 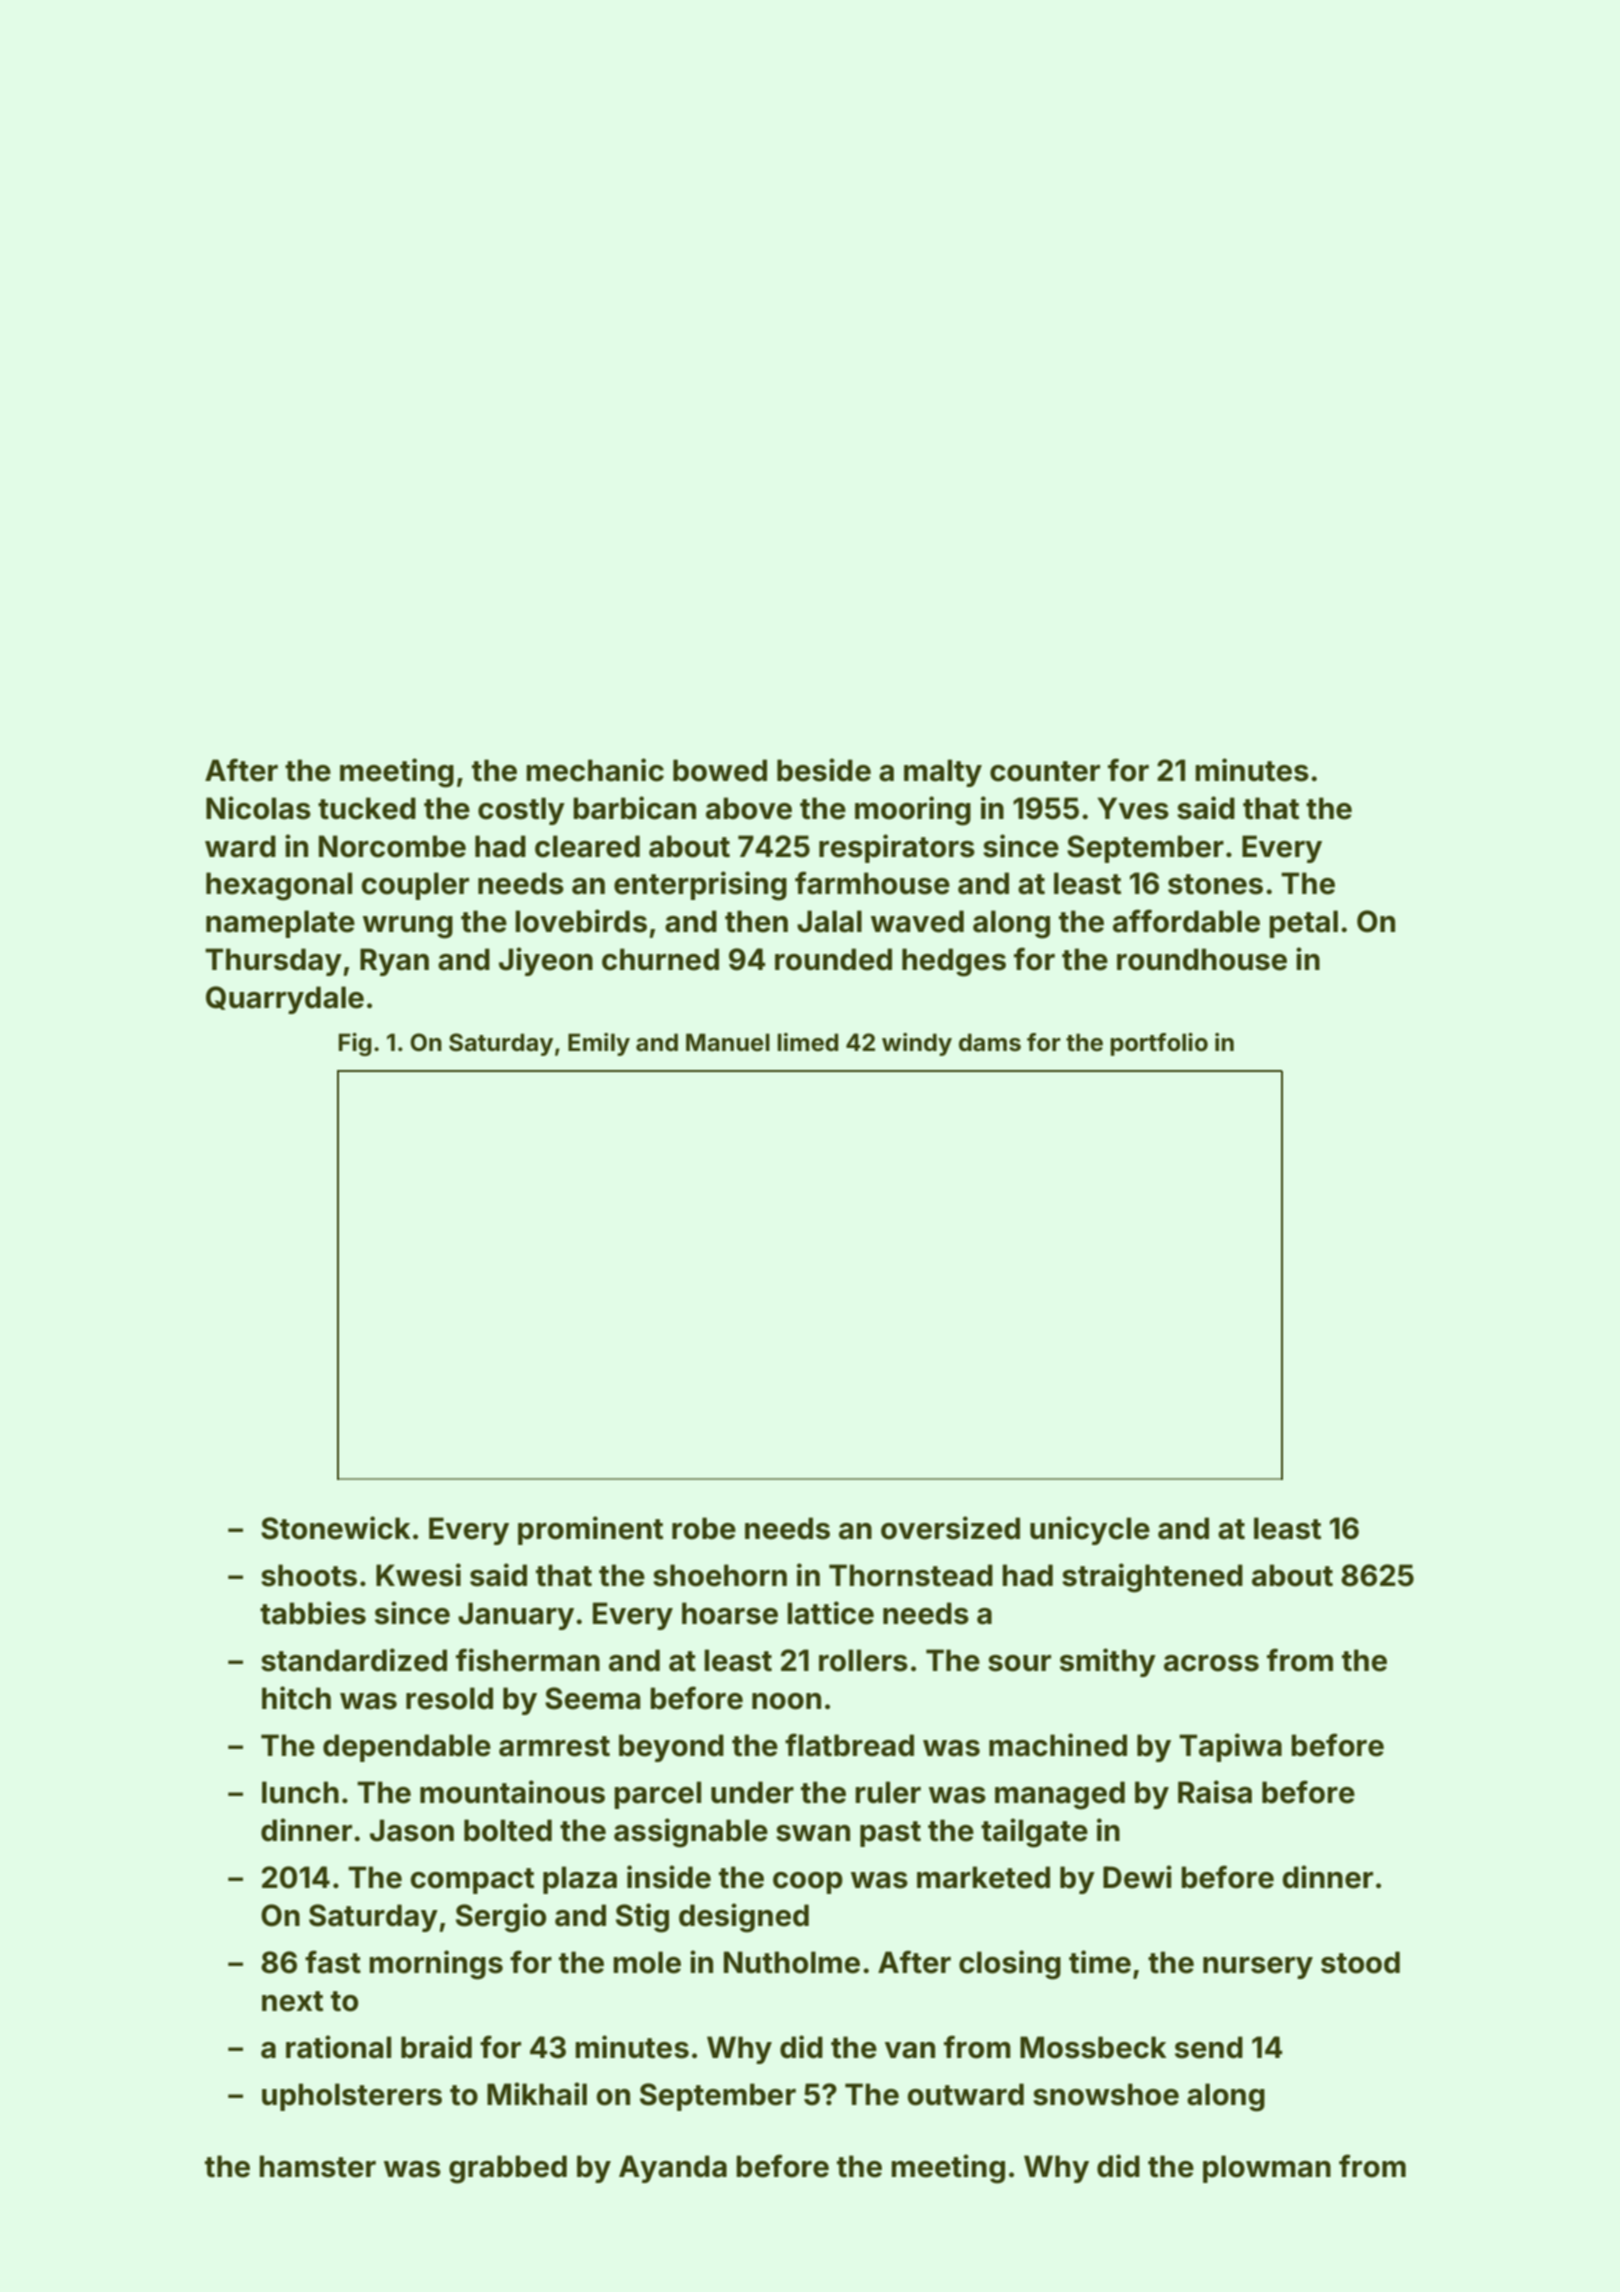 What do you see at coordinates (333, 1962) in the document?
I see `fast` at bounding box center [333, 1962].
